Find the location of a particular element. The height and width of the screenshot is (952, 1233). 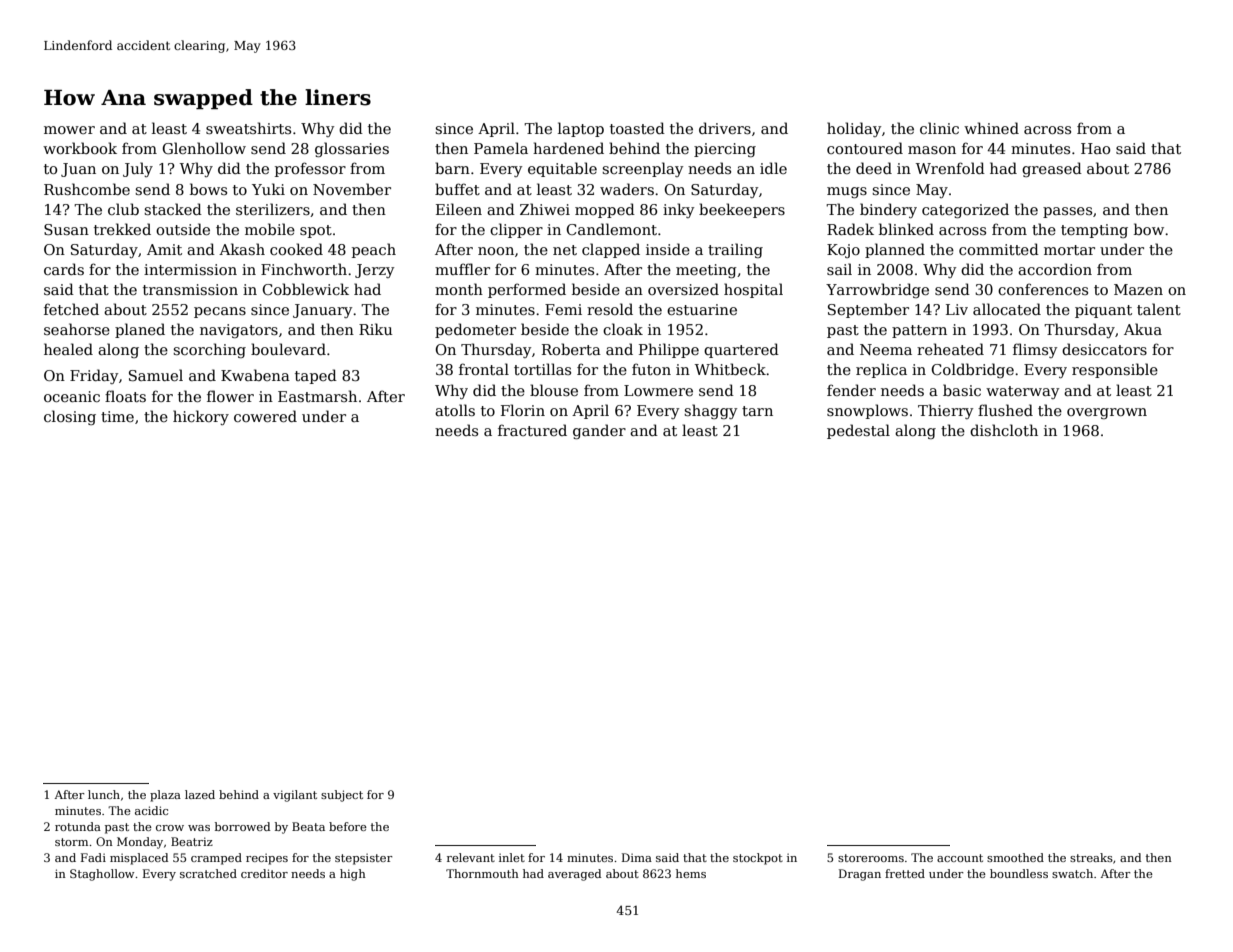

vigilant is located at coordinates (295, 796).
